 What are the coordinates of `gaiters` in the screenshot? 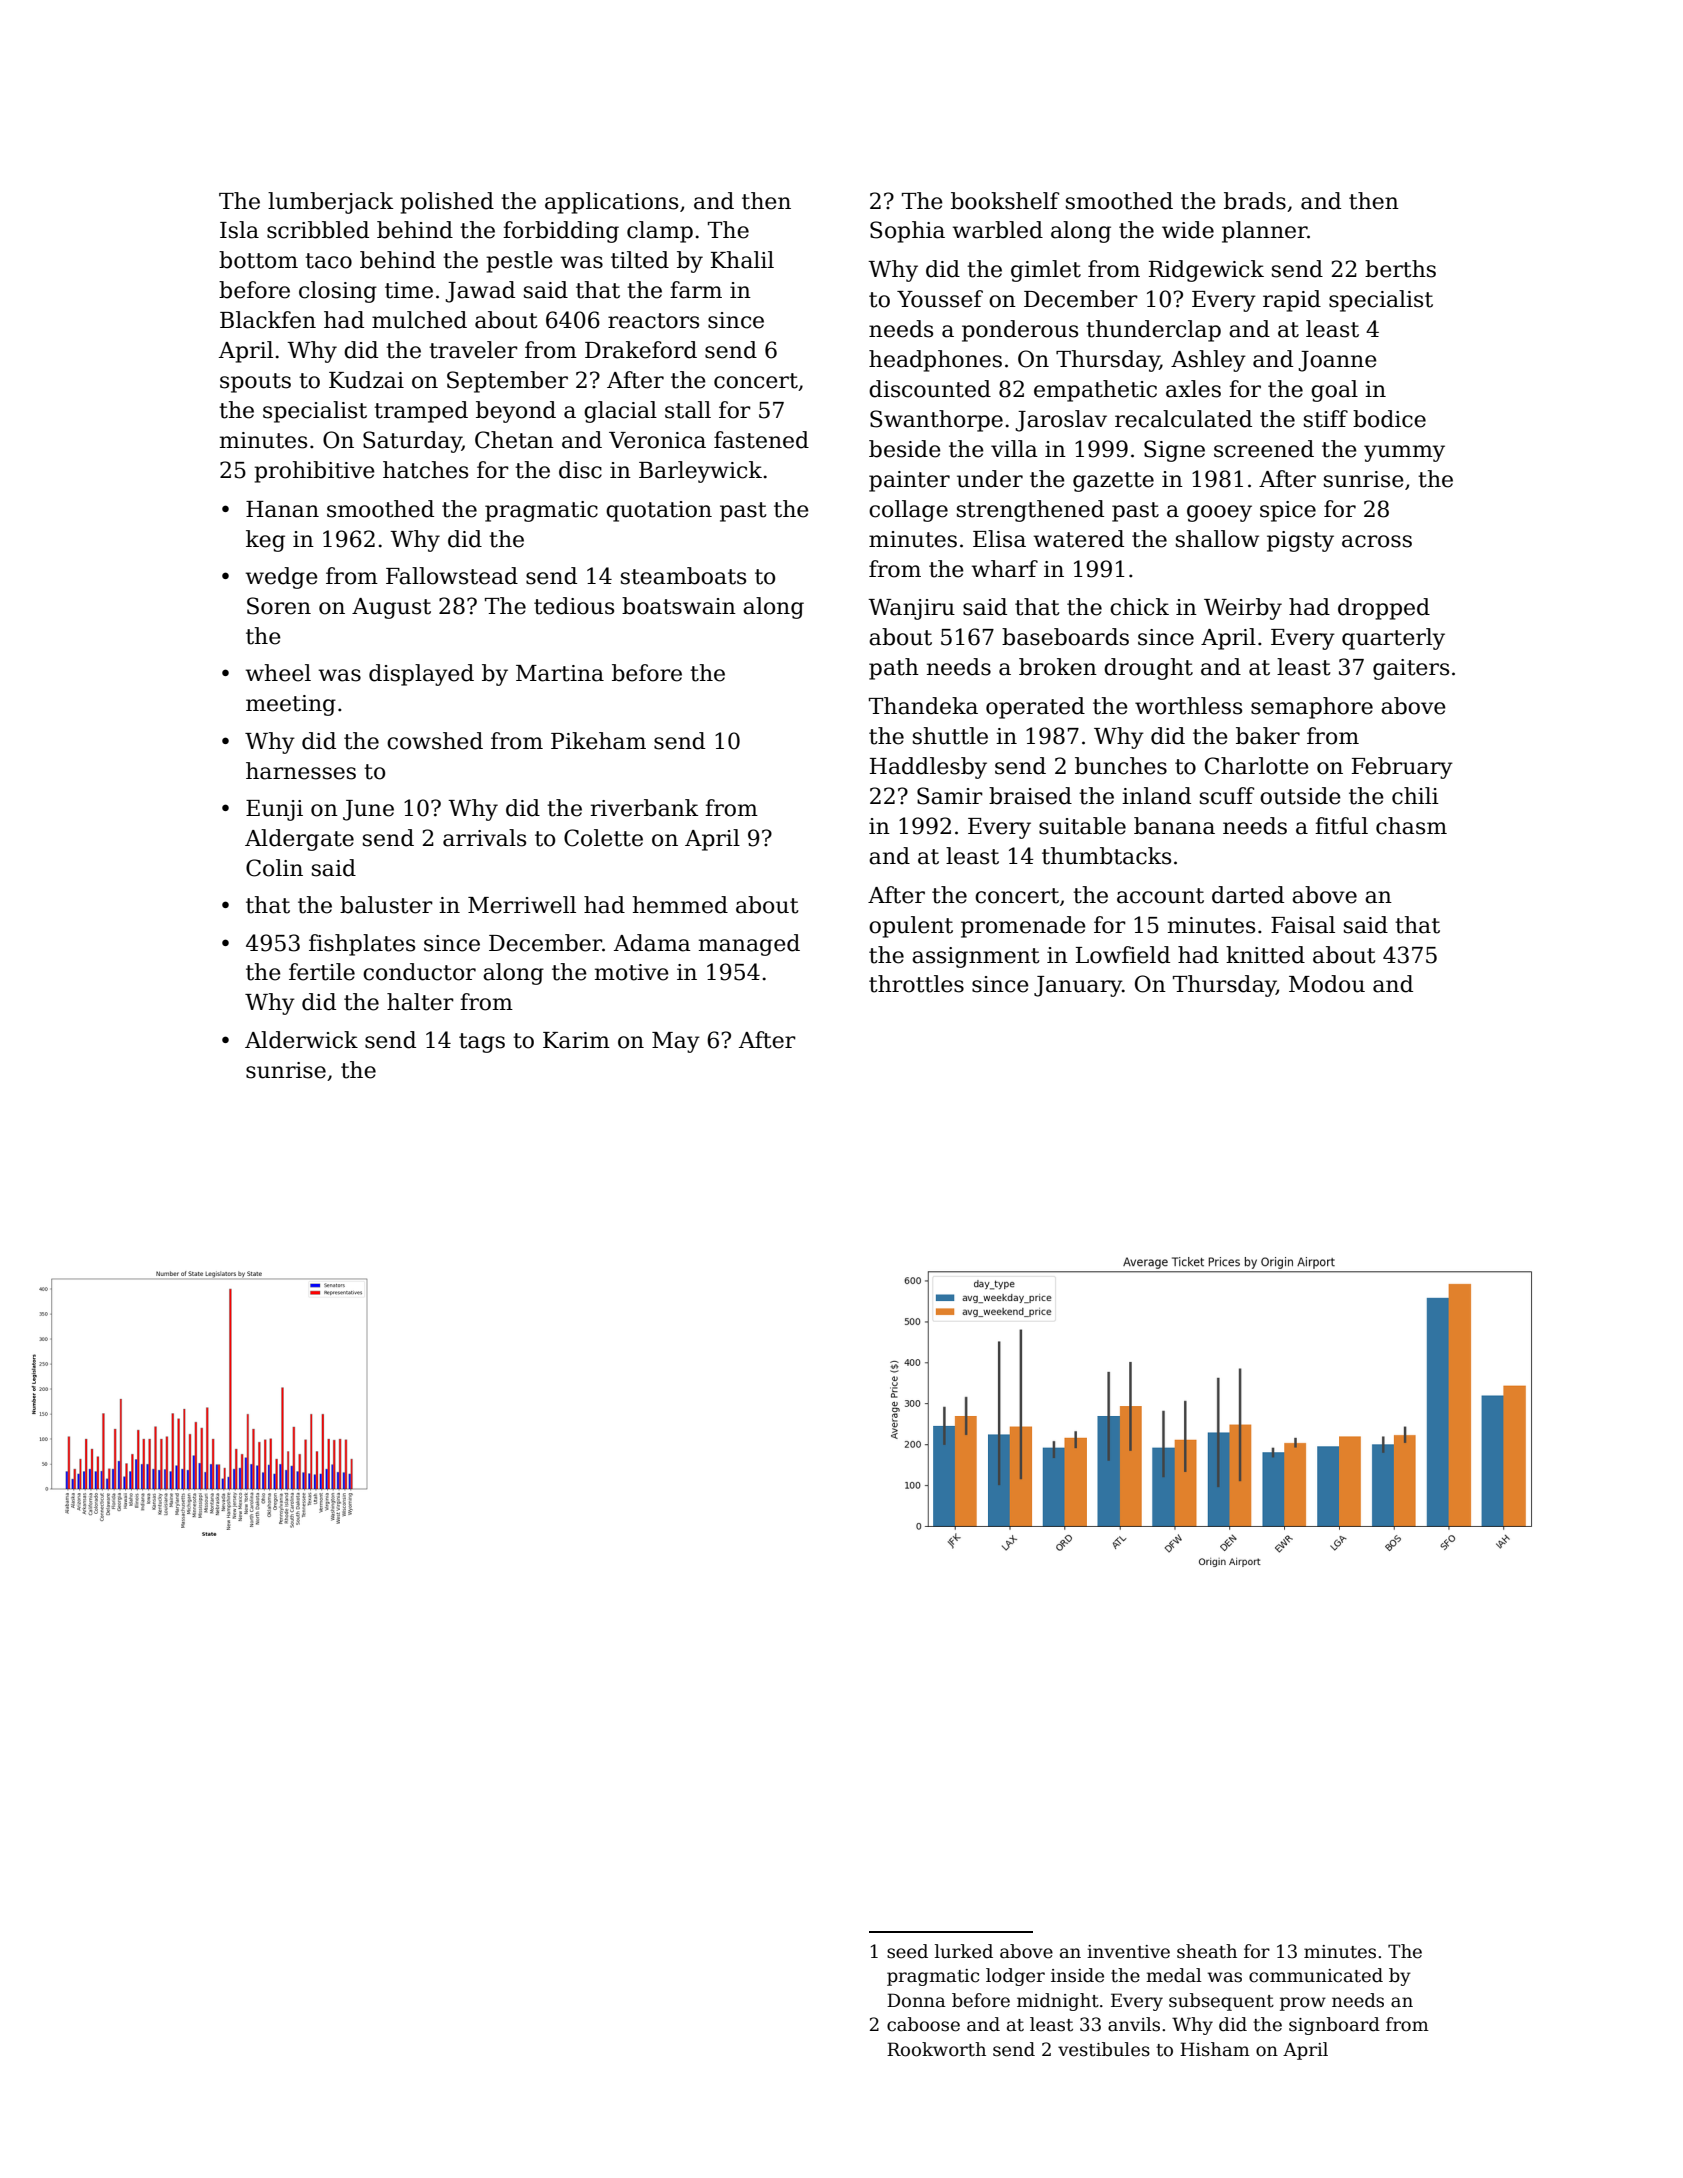 It's located at (1411, 669).
